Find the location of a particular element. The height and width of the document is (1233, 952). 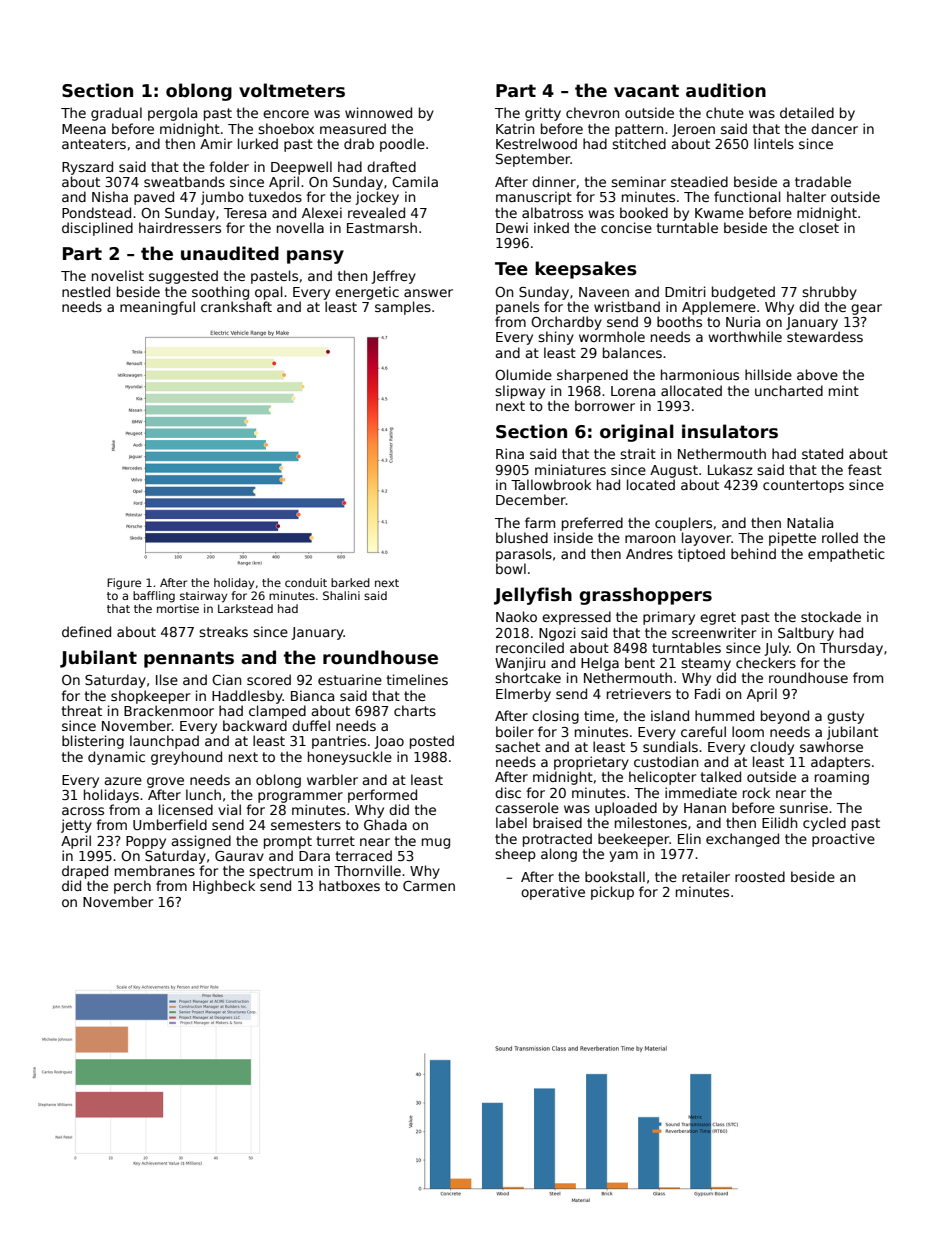

tiptoed is located at coordinates (701, 555).
